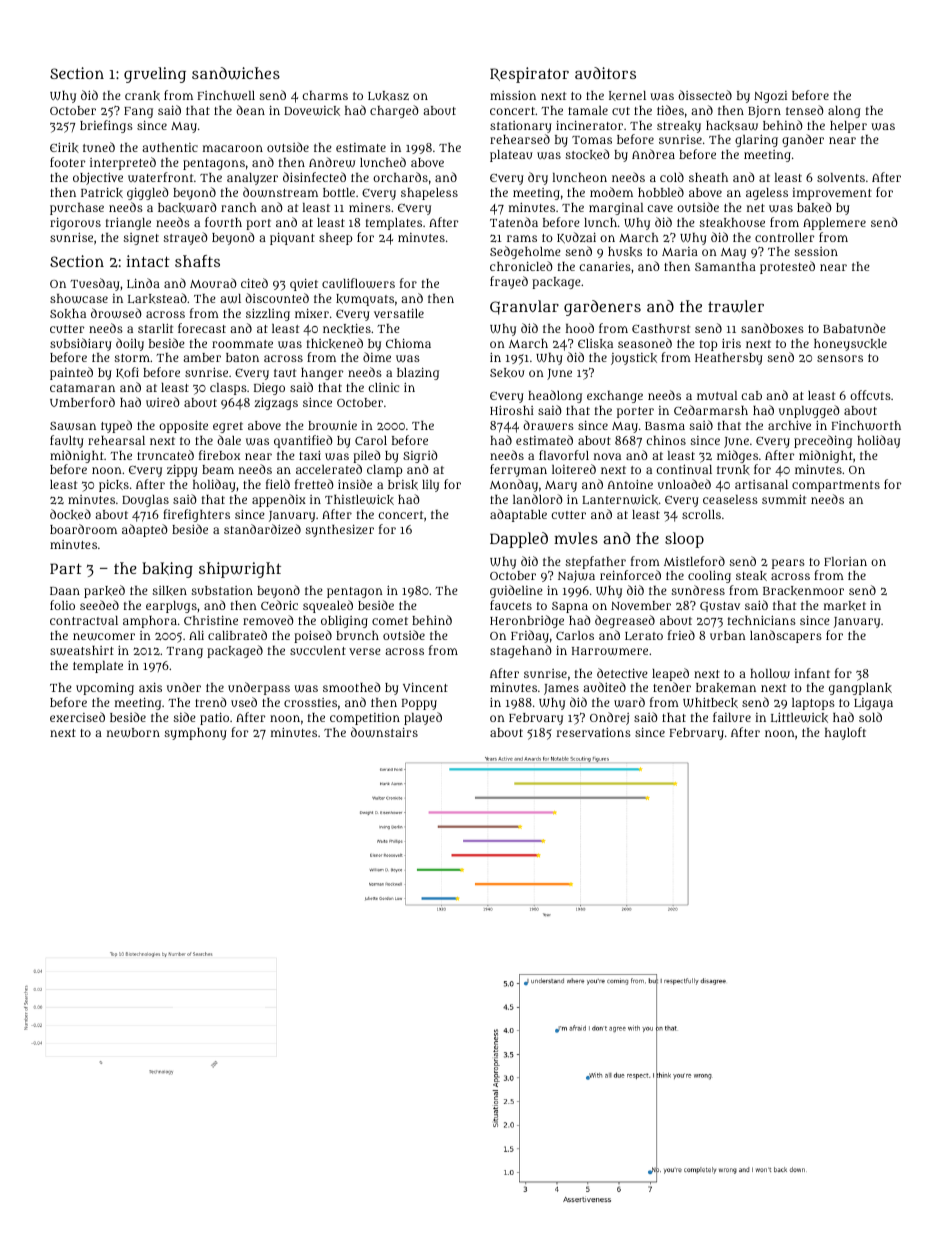 This screenshot has height=1233, width=952. What do you see at coordinates (325, 95) in the screenshot?
I see `charms` at bounding box center [325, 95].
